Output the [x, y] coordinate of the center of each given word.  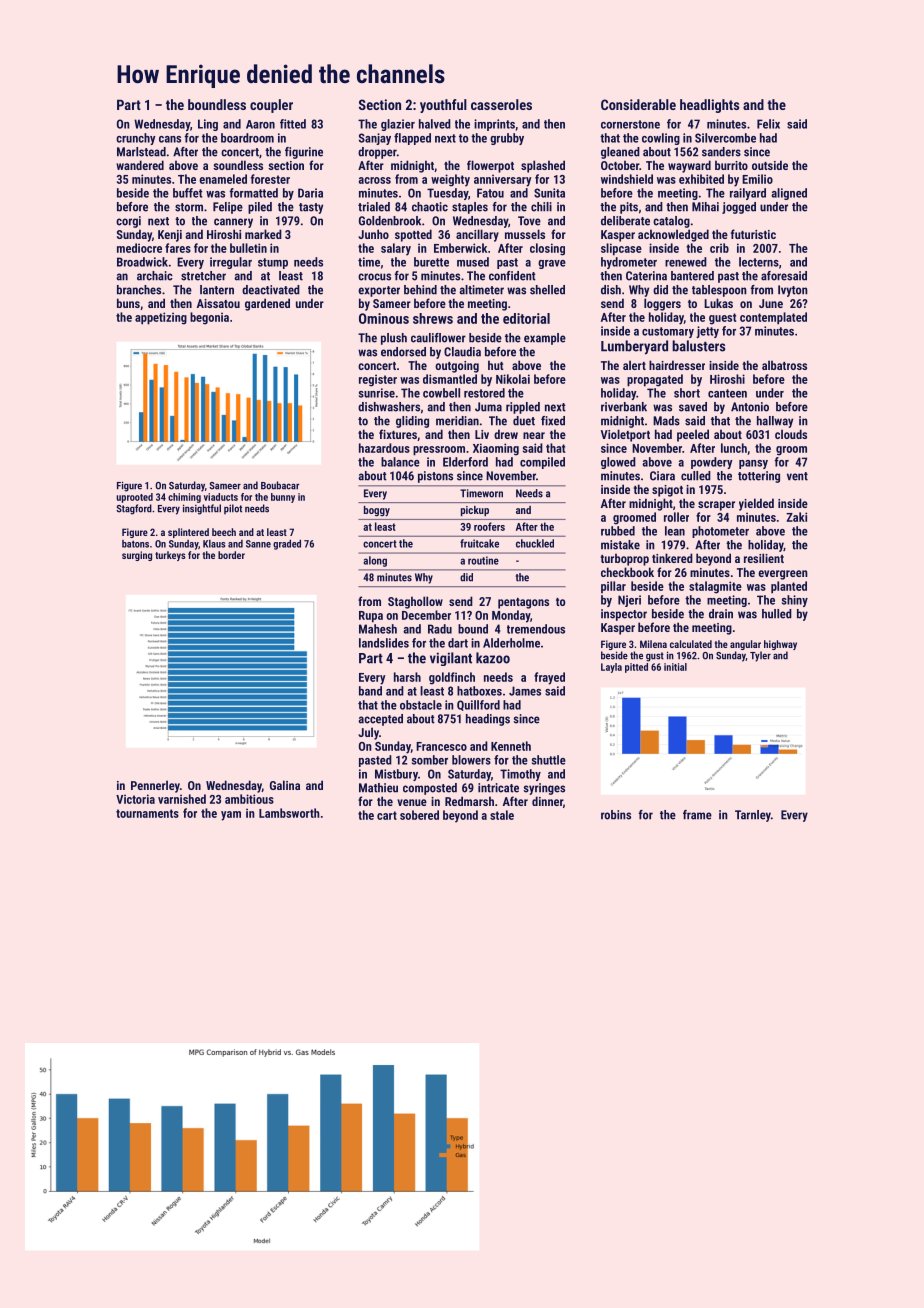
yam [231, 816]
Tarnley [753, 816]
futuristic [753, 234]
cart [387, 815]
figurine [304, 153]
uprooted [134, 498]
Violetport [625, 435]
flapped [412, 139]
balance [400, 462]
